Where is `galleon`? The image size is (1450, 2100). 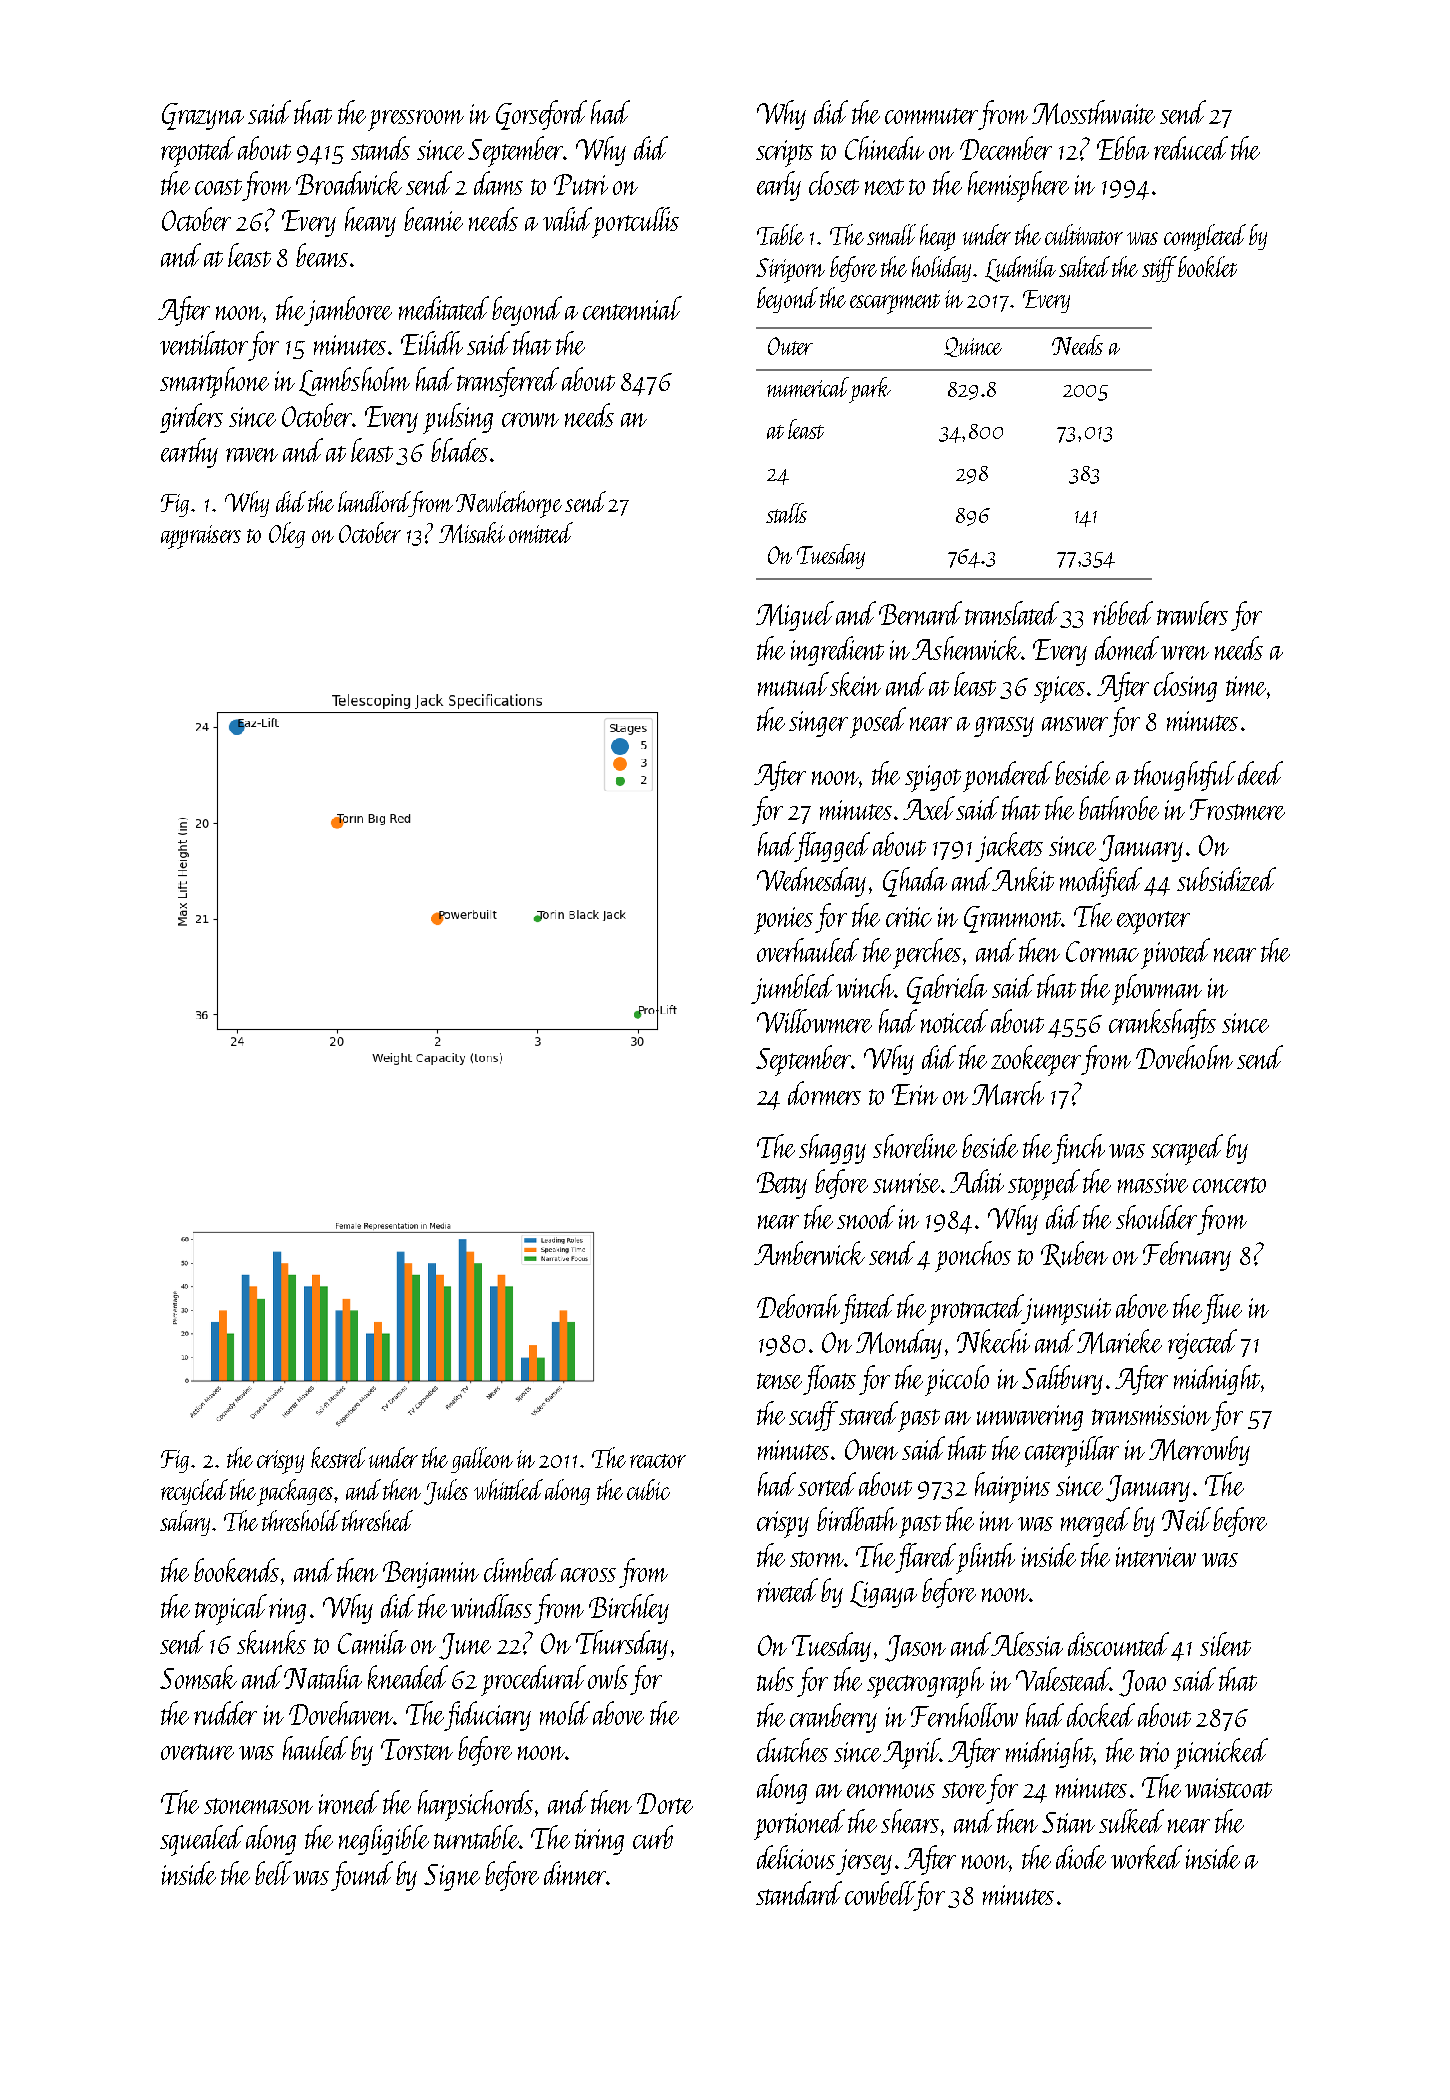 galleon is located at coordinates (482, 1460).
